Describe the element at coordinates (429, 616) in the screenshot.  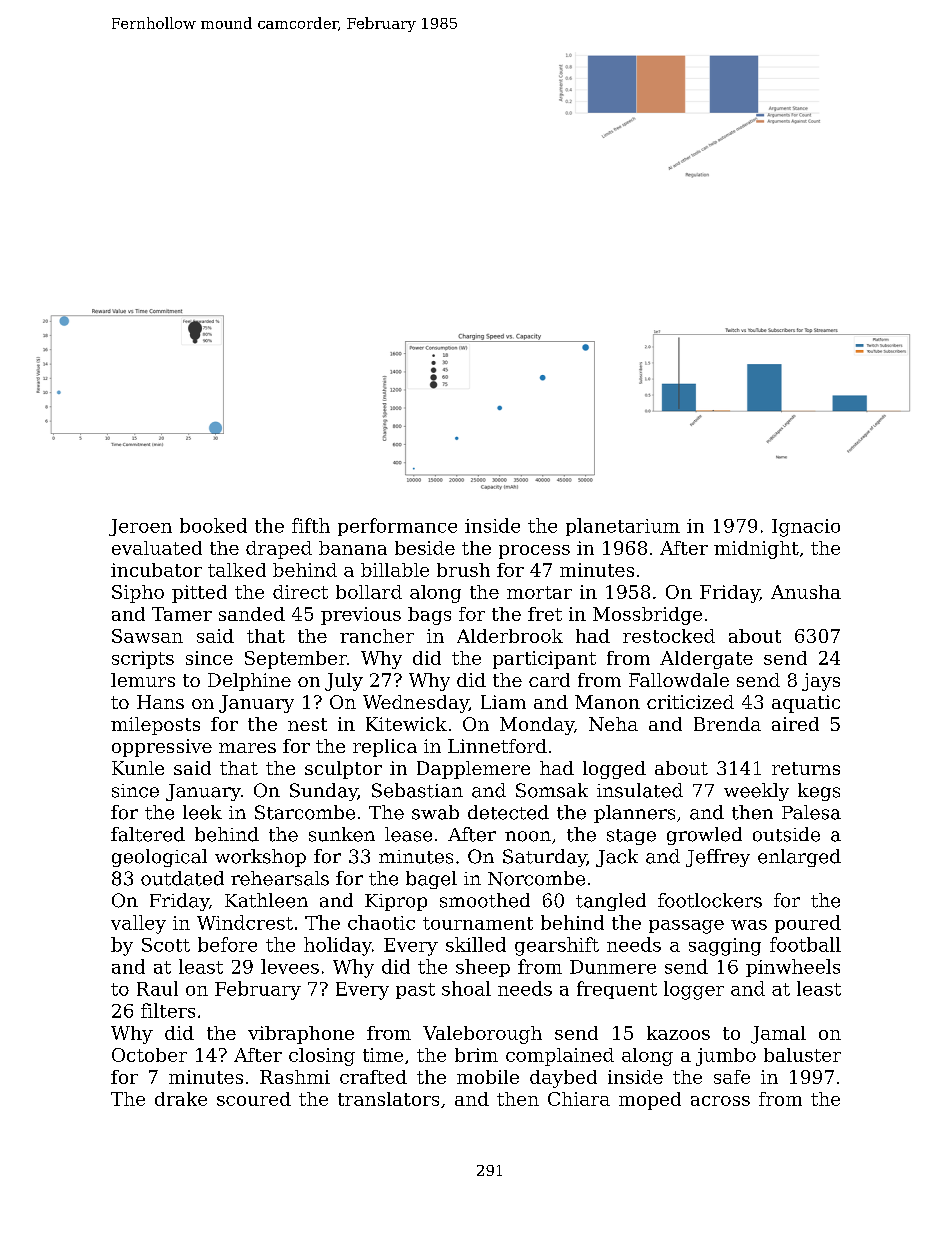
I see `bags` at that location.
